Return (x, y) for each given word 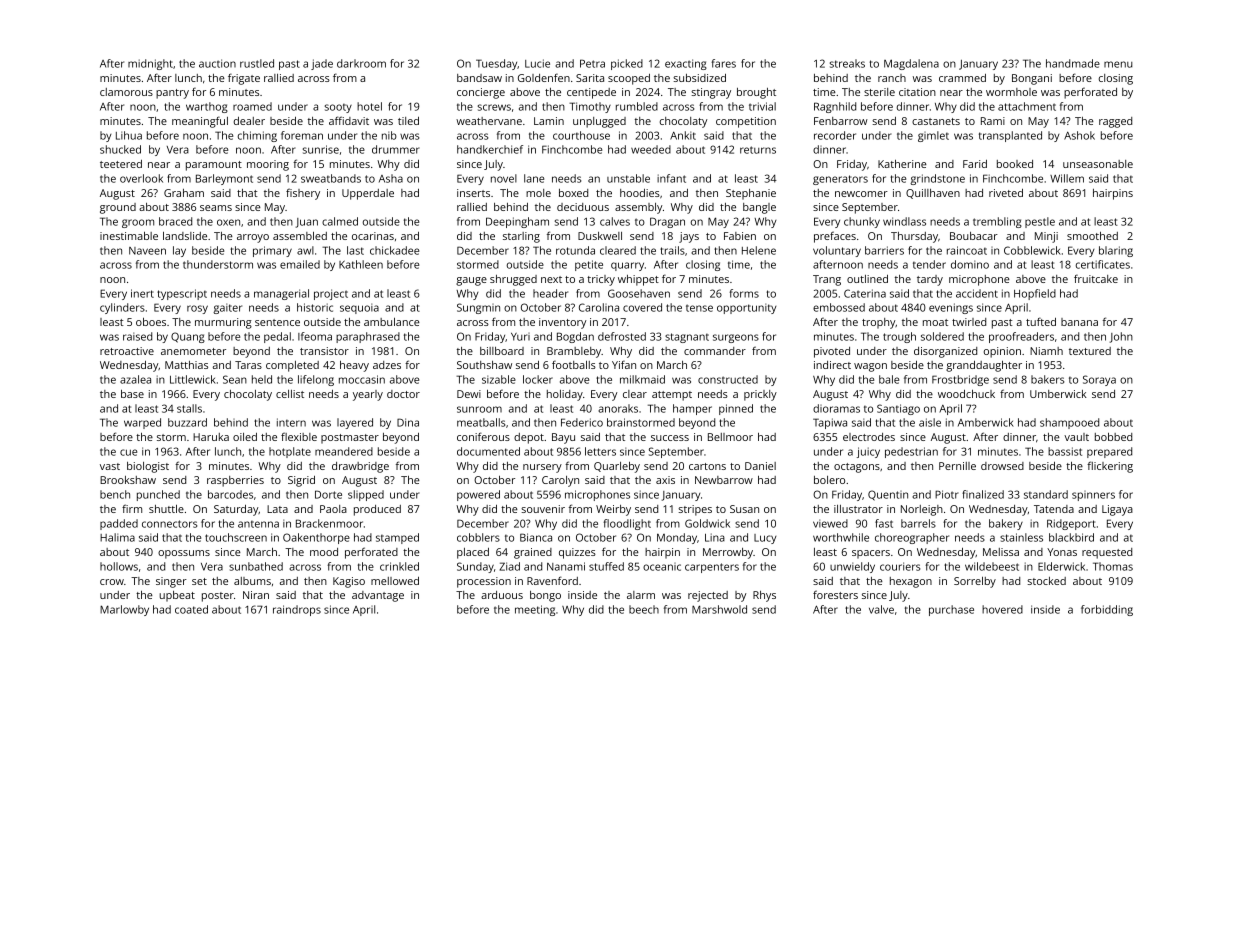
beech (644, 609)
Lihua (129, 135)
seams (216, 208)
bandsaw (479, 78)
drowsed (1002, 466)
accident (977, 293)
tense (699, 308)
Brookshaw (128, 480)
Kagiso (349, 582)
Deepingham (517, 222)
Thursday (914, 237)
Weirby (613, 510)
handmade (1073, 63)
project (331, 294)
